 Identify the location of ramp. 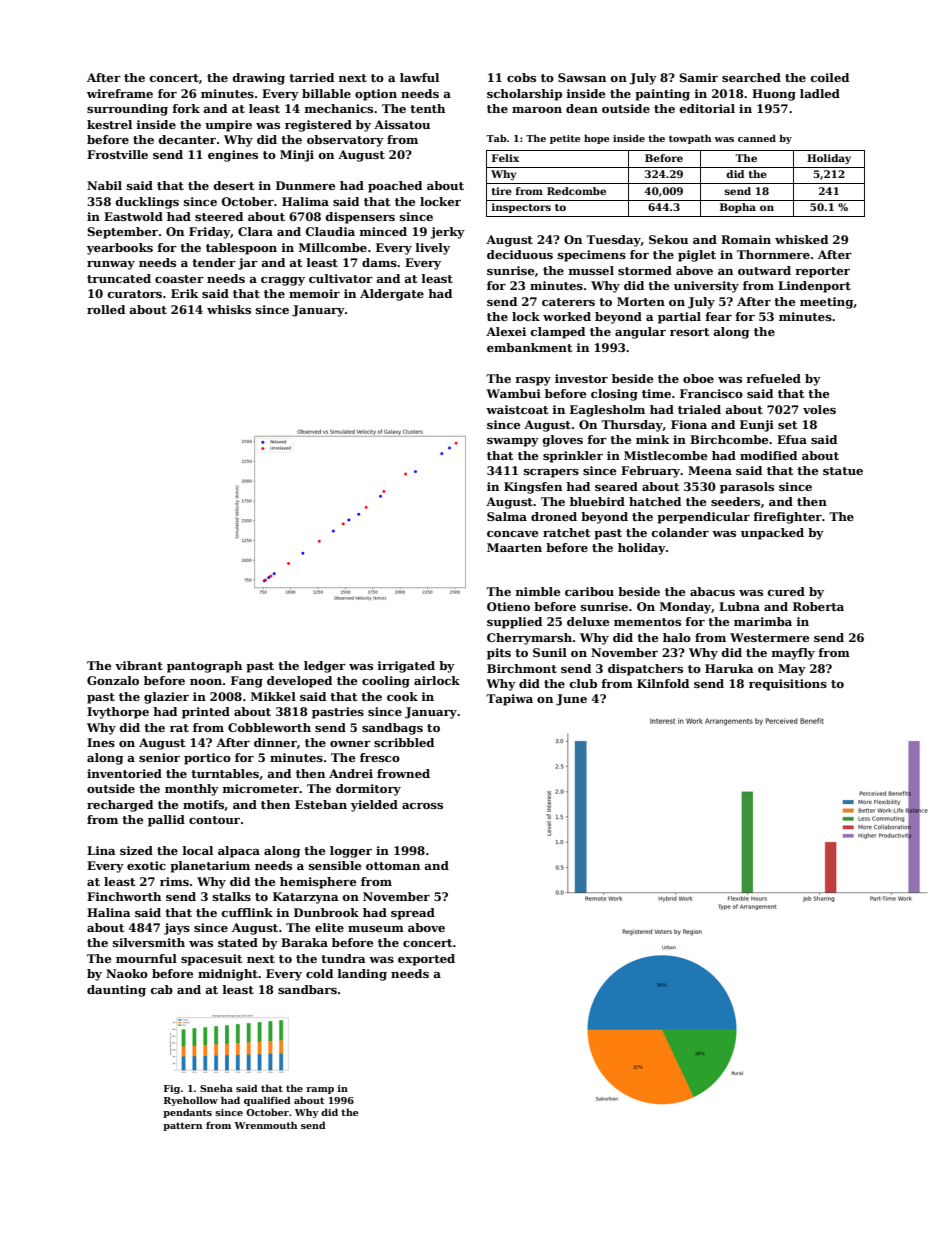
(320, 1090).
